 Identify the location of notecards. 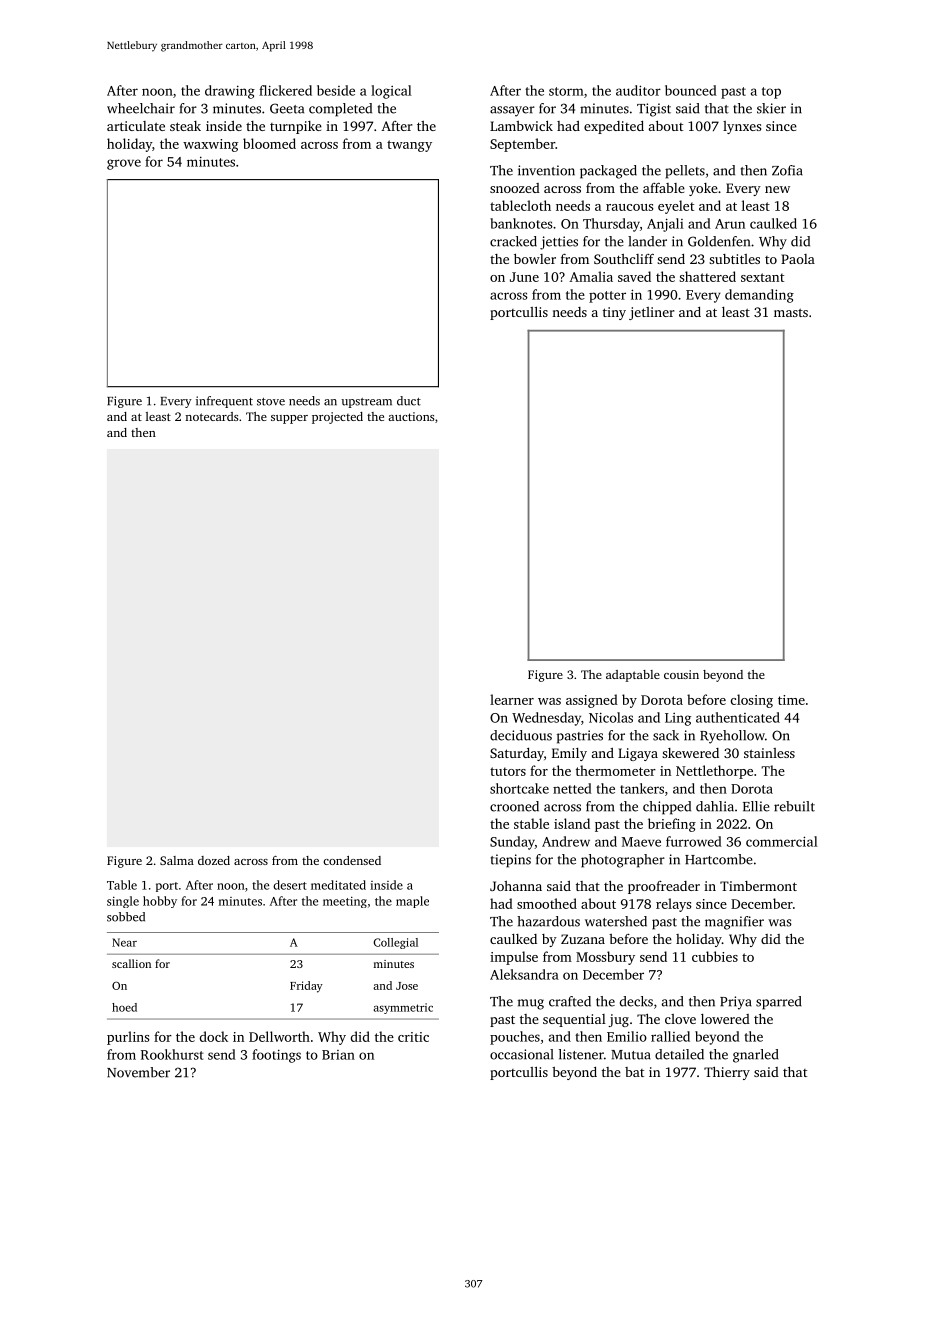
(211, 416).
